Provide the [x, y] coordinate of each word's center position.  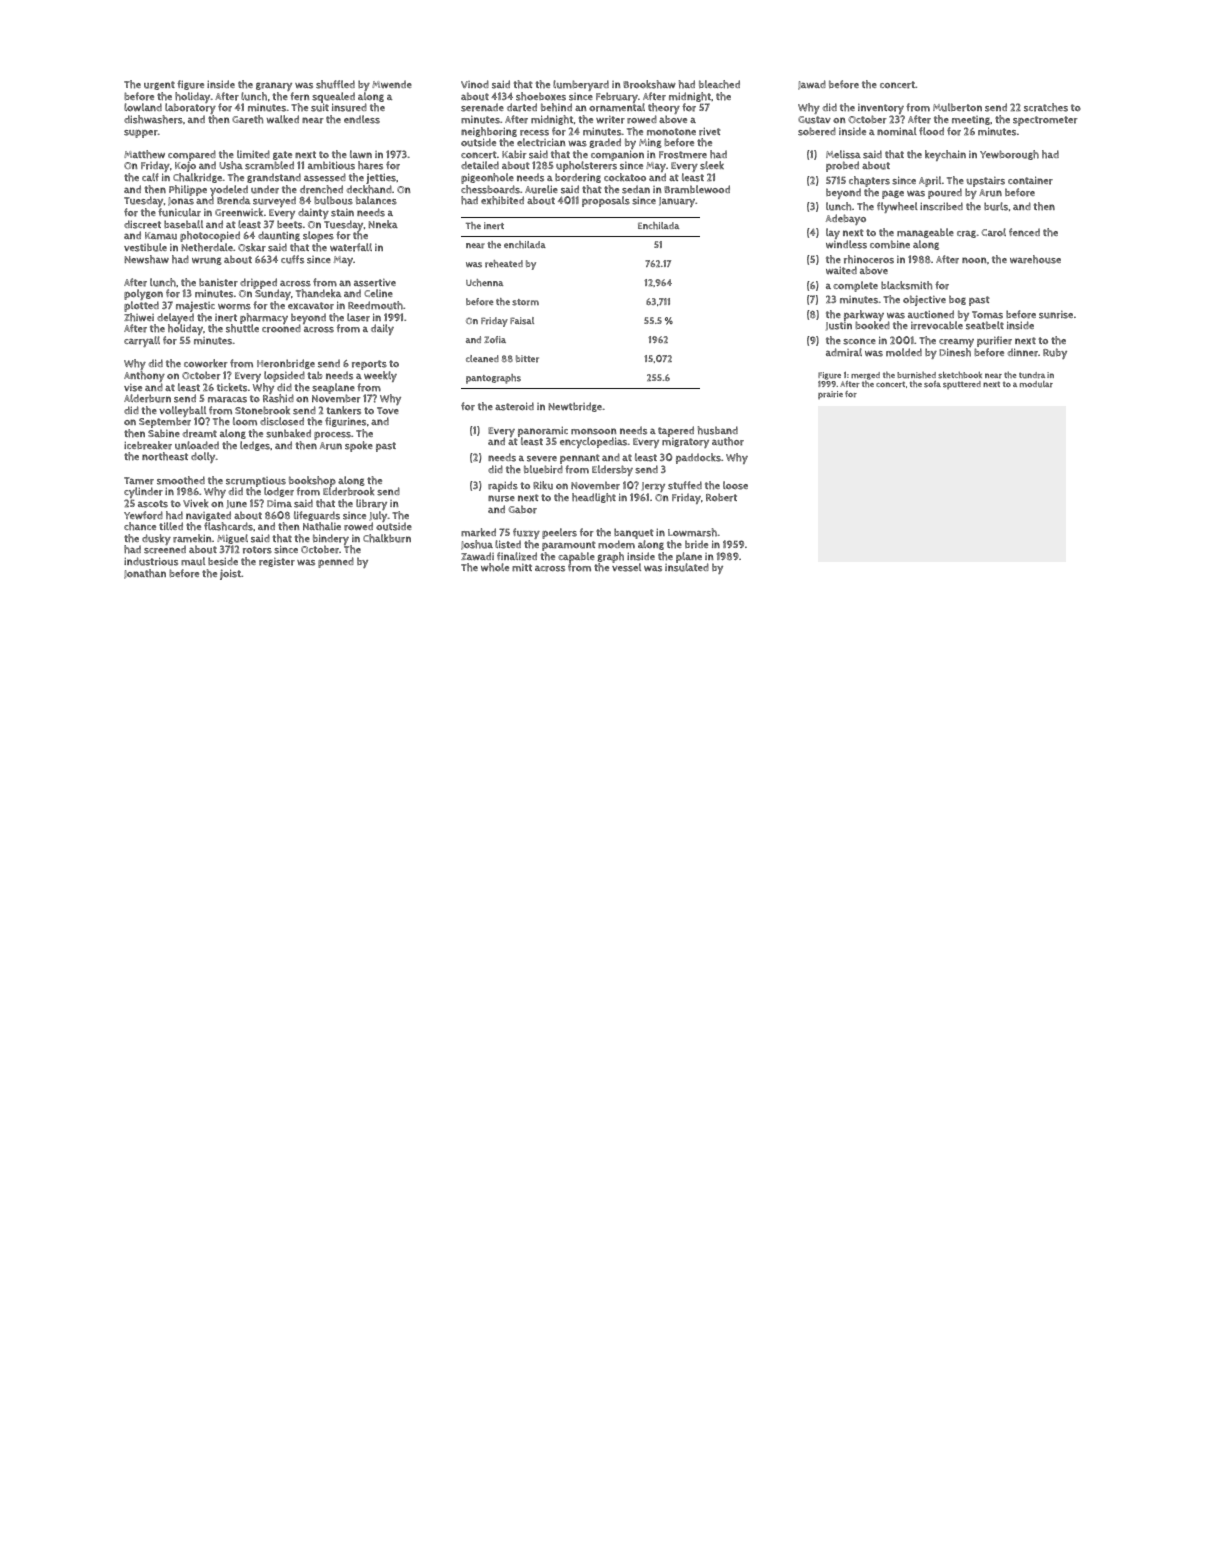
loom [245, 421]
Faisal [522, 321]
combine [890, 244]
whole [495, 567]
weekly [380, 376]
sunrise [1056, 314]
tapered [676, 432]
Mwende [392, 84]
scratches [1046, 107]
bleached [719, 84]
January [677, 202]
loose [735, 485]
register [277, 562]
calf [150, 177]
